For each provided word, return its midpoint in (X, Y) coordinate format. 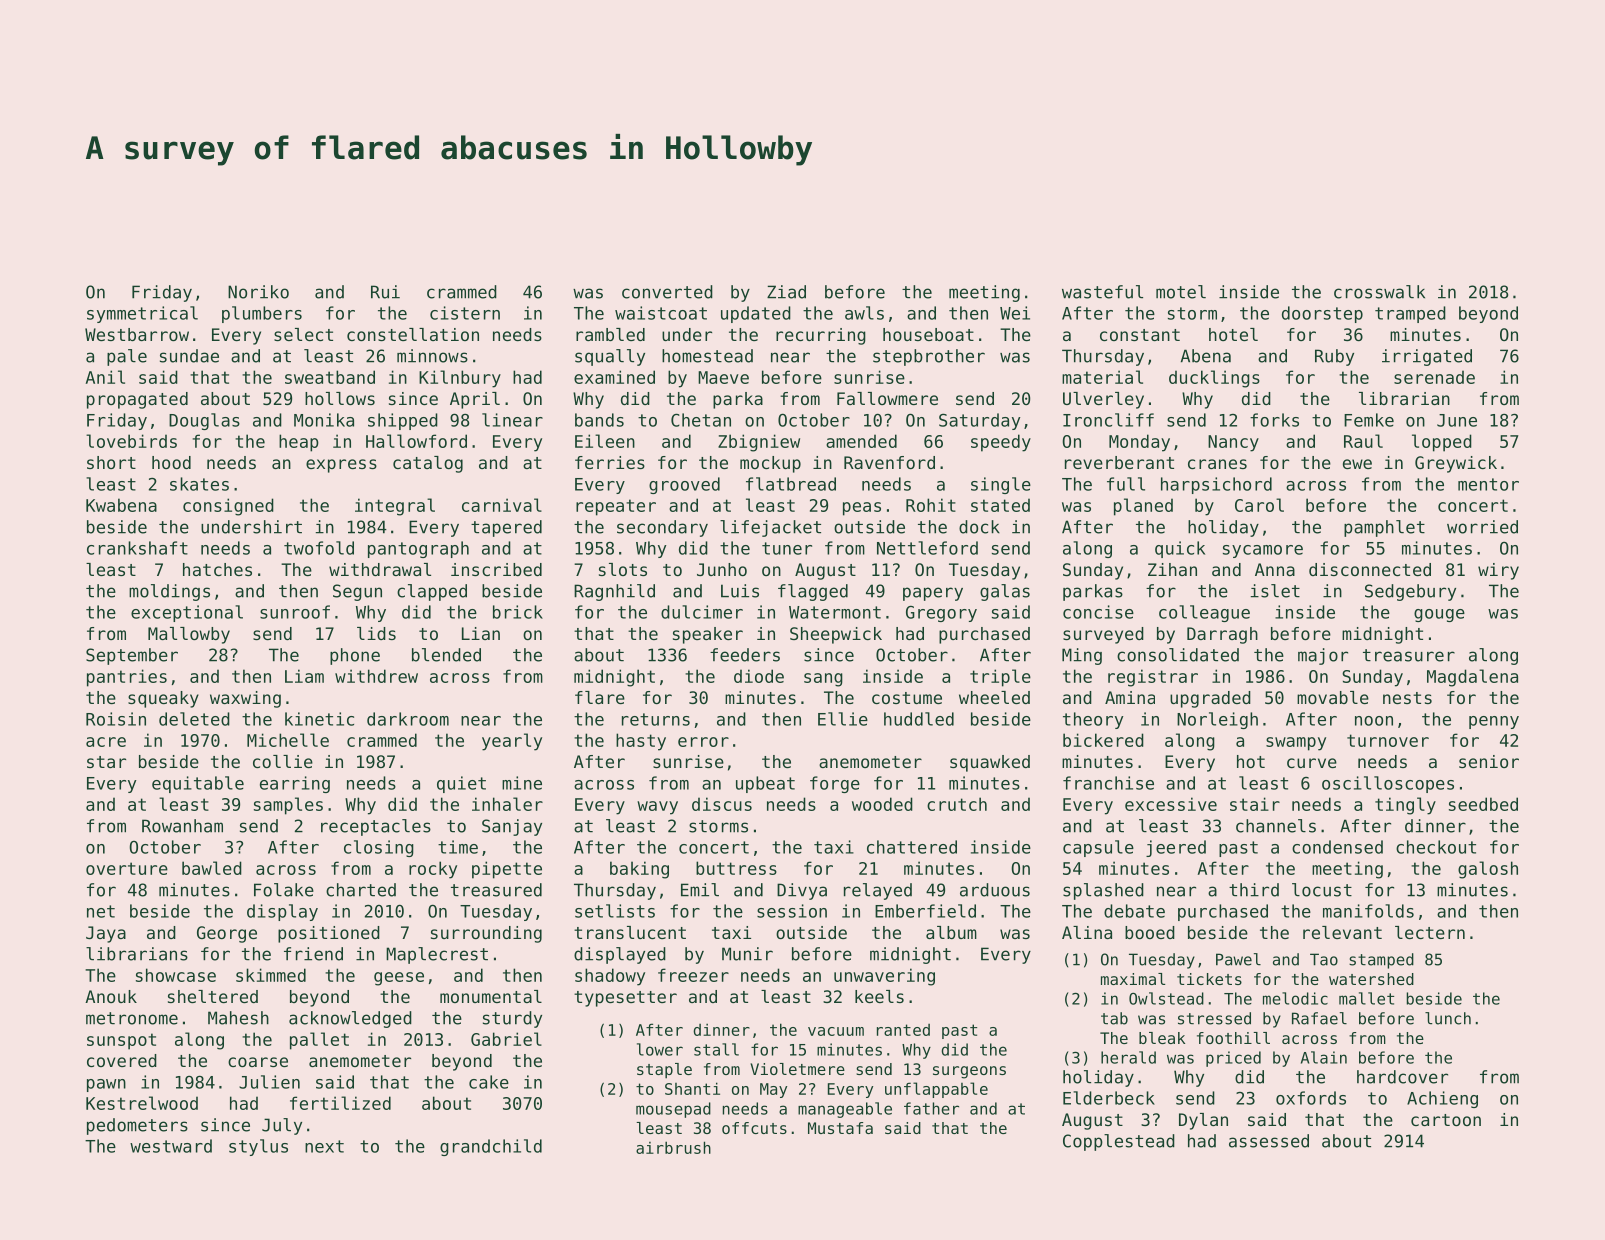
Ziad (786, 292)
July (282, 1126)
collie (283, 761)
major (1323, 656)
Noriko (258, 292)
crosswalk (1379, 292)
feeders (745, 655)
